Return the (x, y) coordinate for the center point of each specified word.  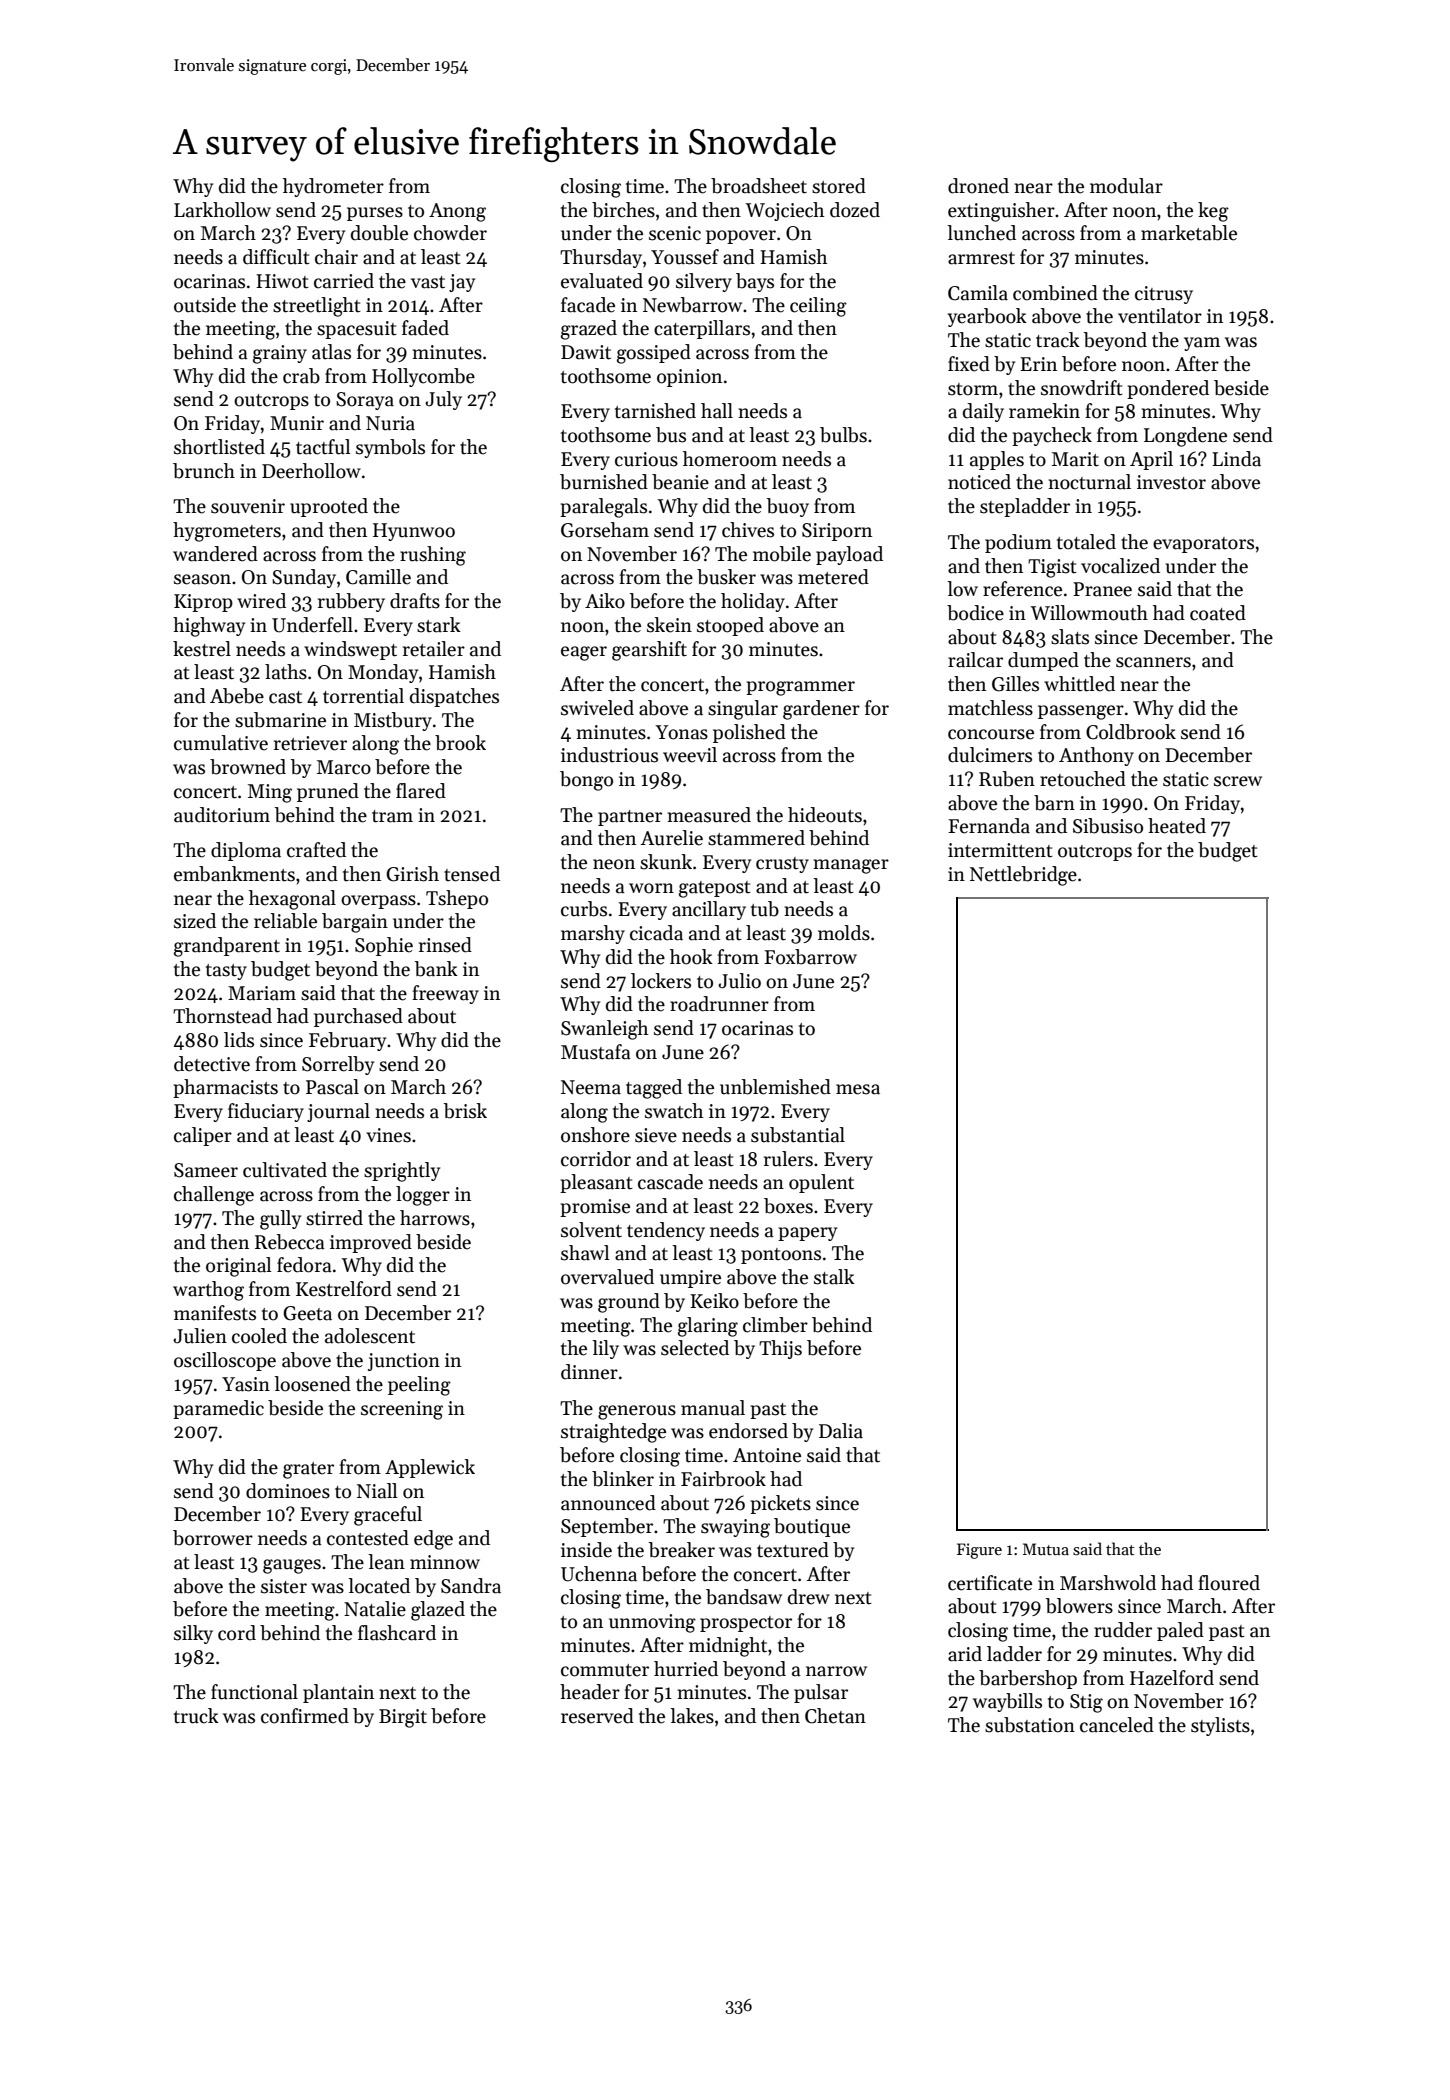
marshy (593, 934)
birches (623, 210)
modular (1126, 186)
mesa (858, 1089)
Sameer (206, 1170)
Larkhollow (222, 210)
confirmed (305, 1716)
